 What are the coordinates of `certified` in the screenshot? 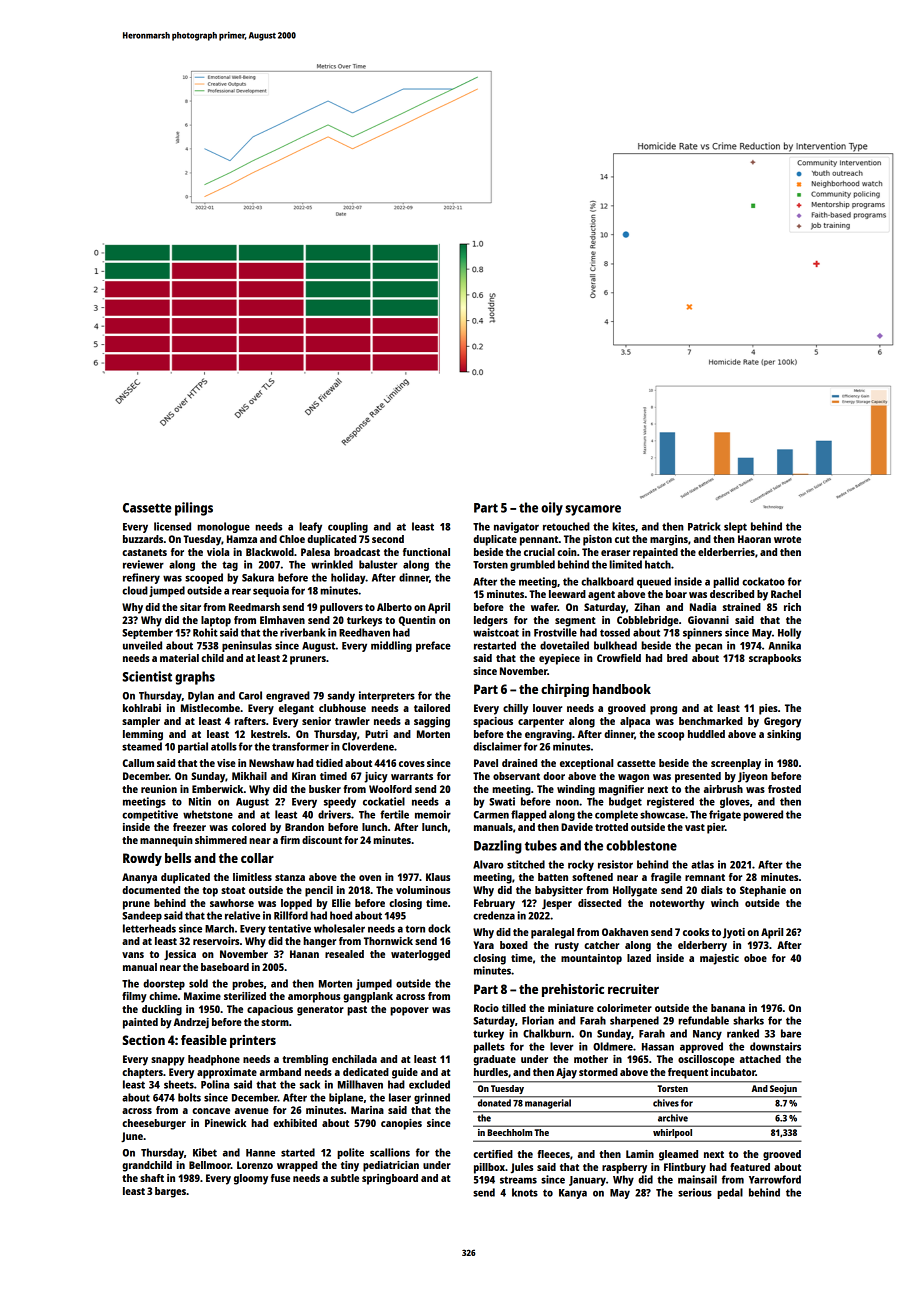 It's located at (493, 1154).
